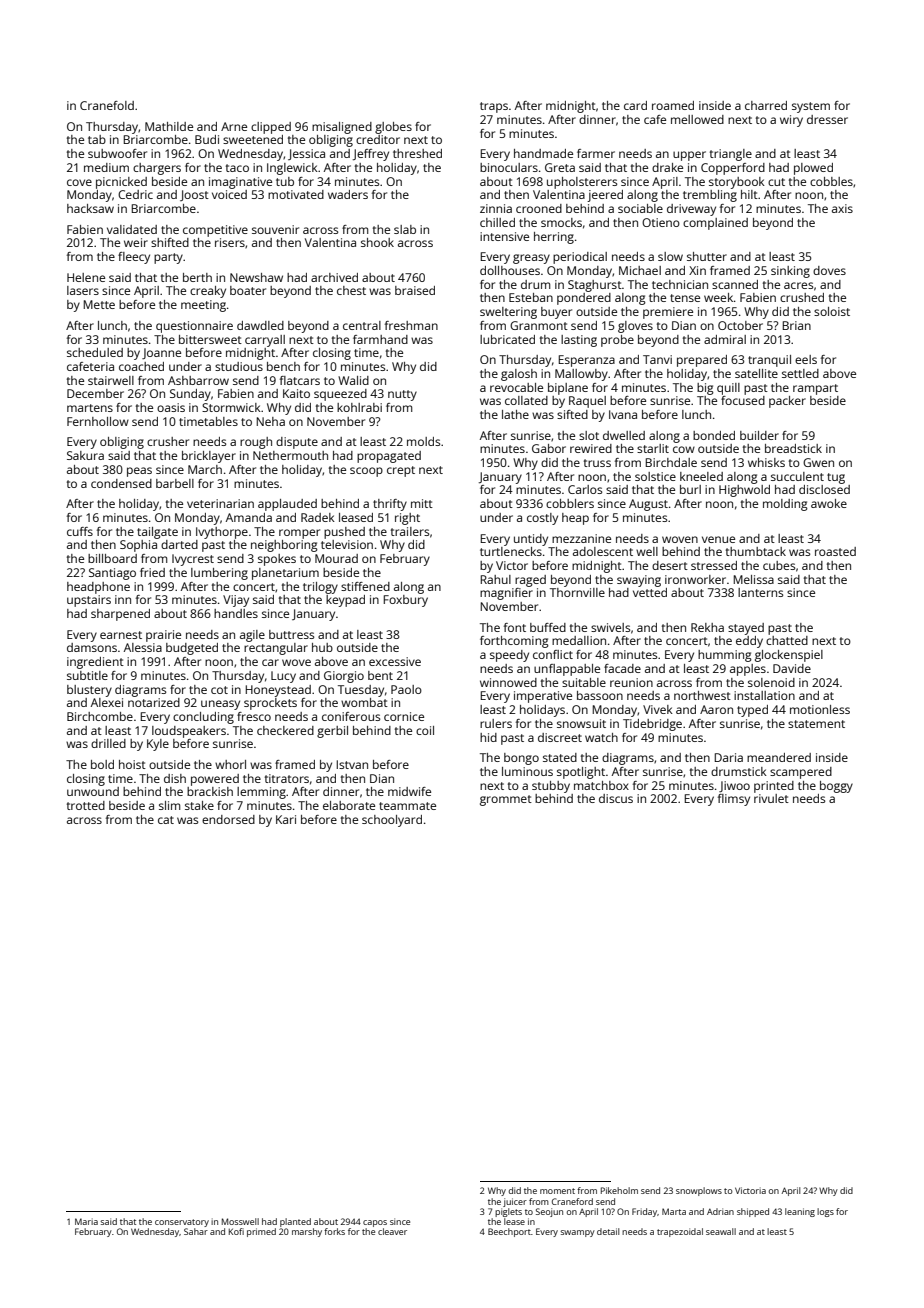 The image size is (924, 1308). Describe the element at coordinates (120, 615) in the page. I see `sharpened` at that location.
